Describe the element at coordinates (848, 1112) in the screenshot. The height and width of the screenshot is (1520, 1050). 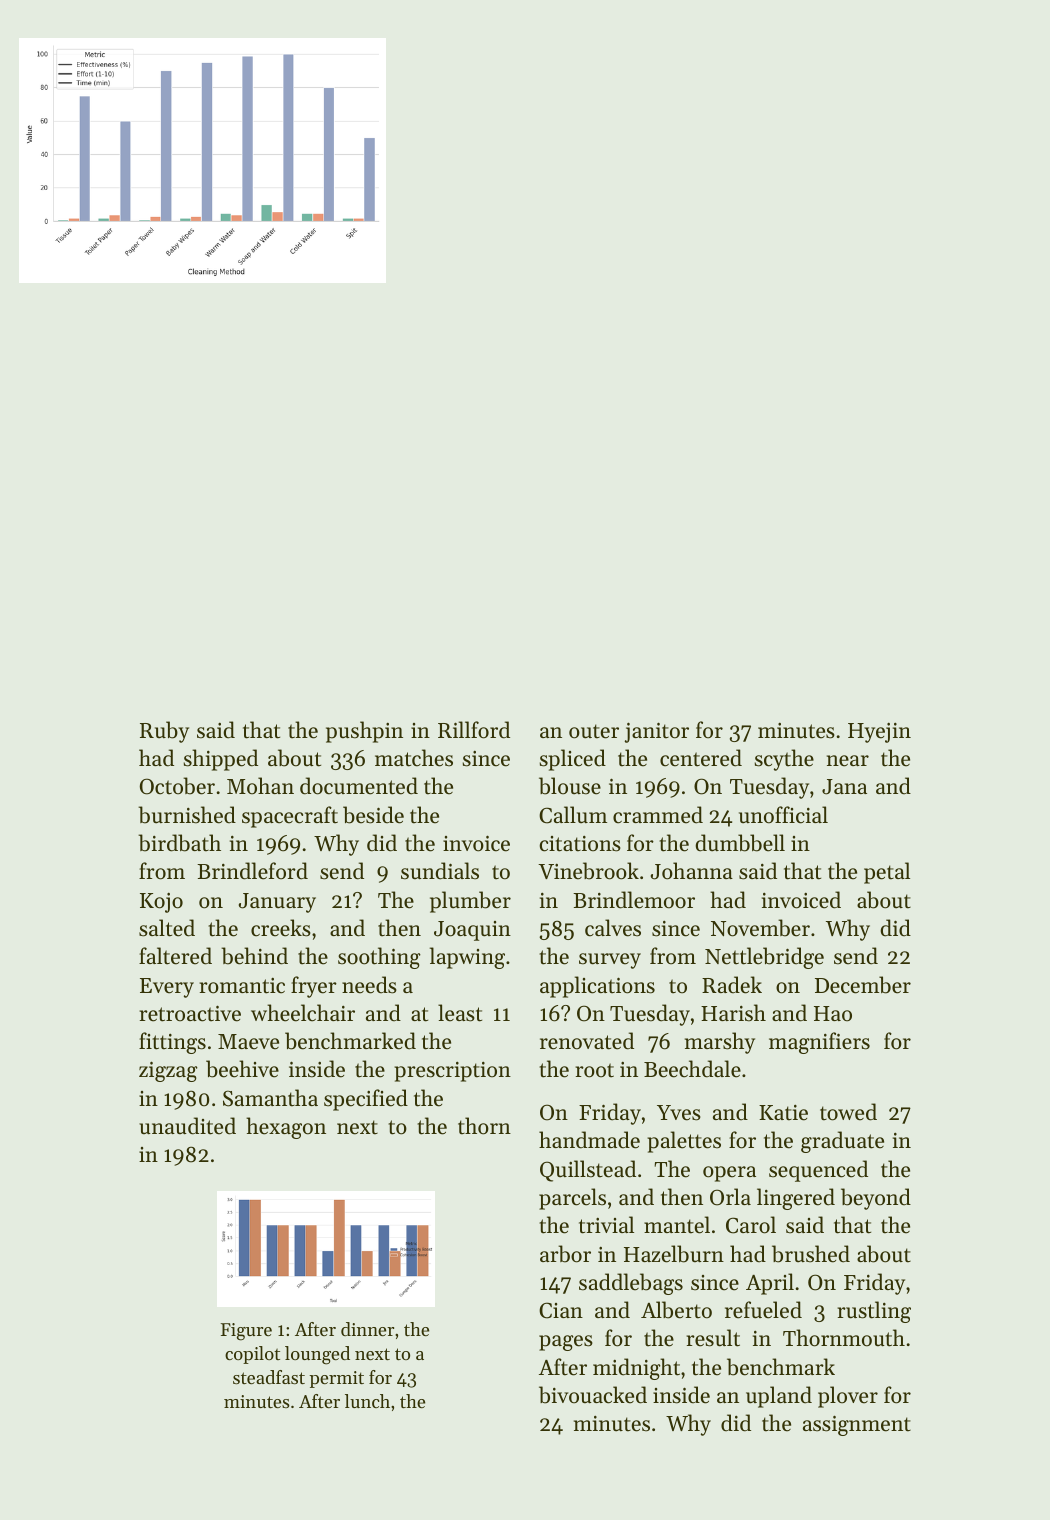
I see `towed` at that location.
